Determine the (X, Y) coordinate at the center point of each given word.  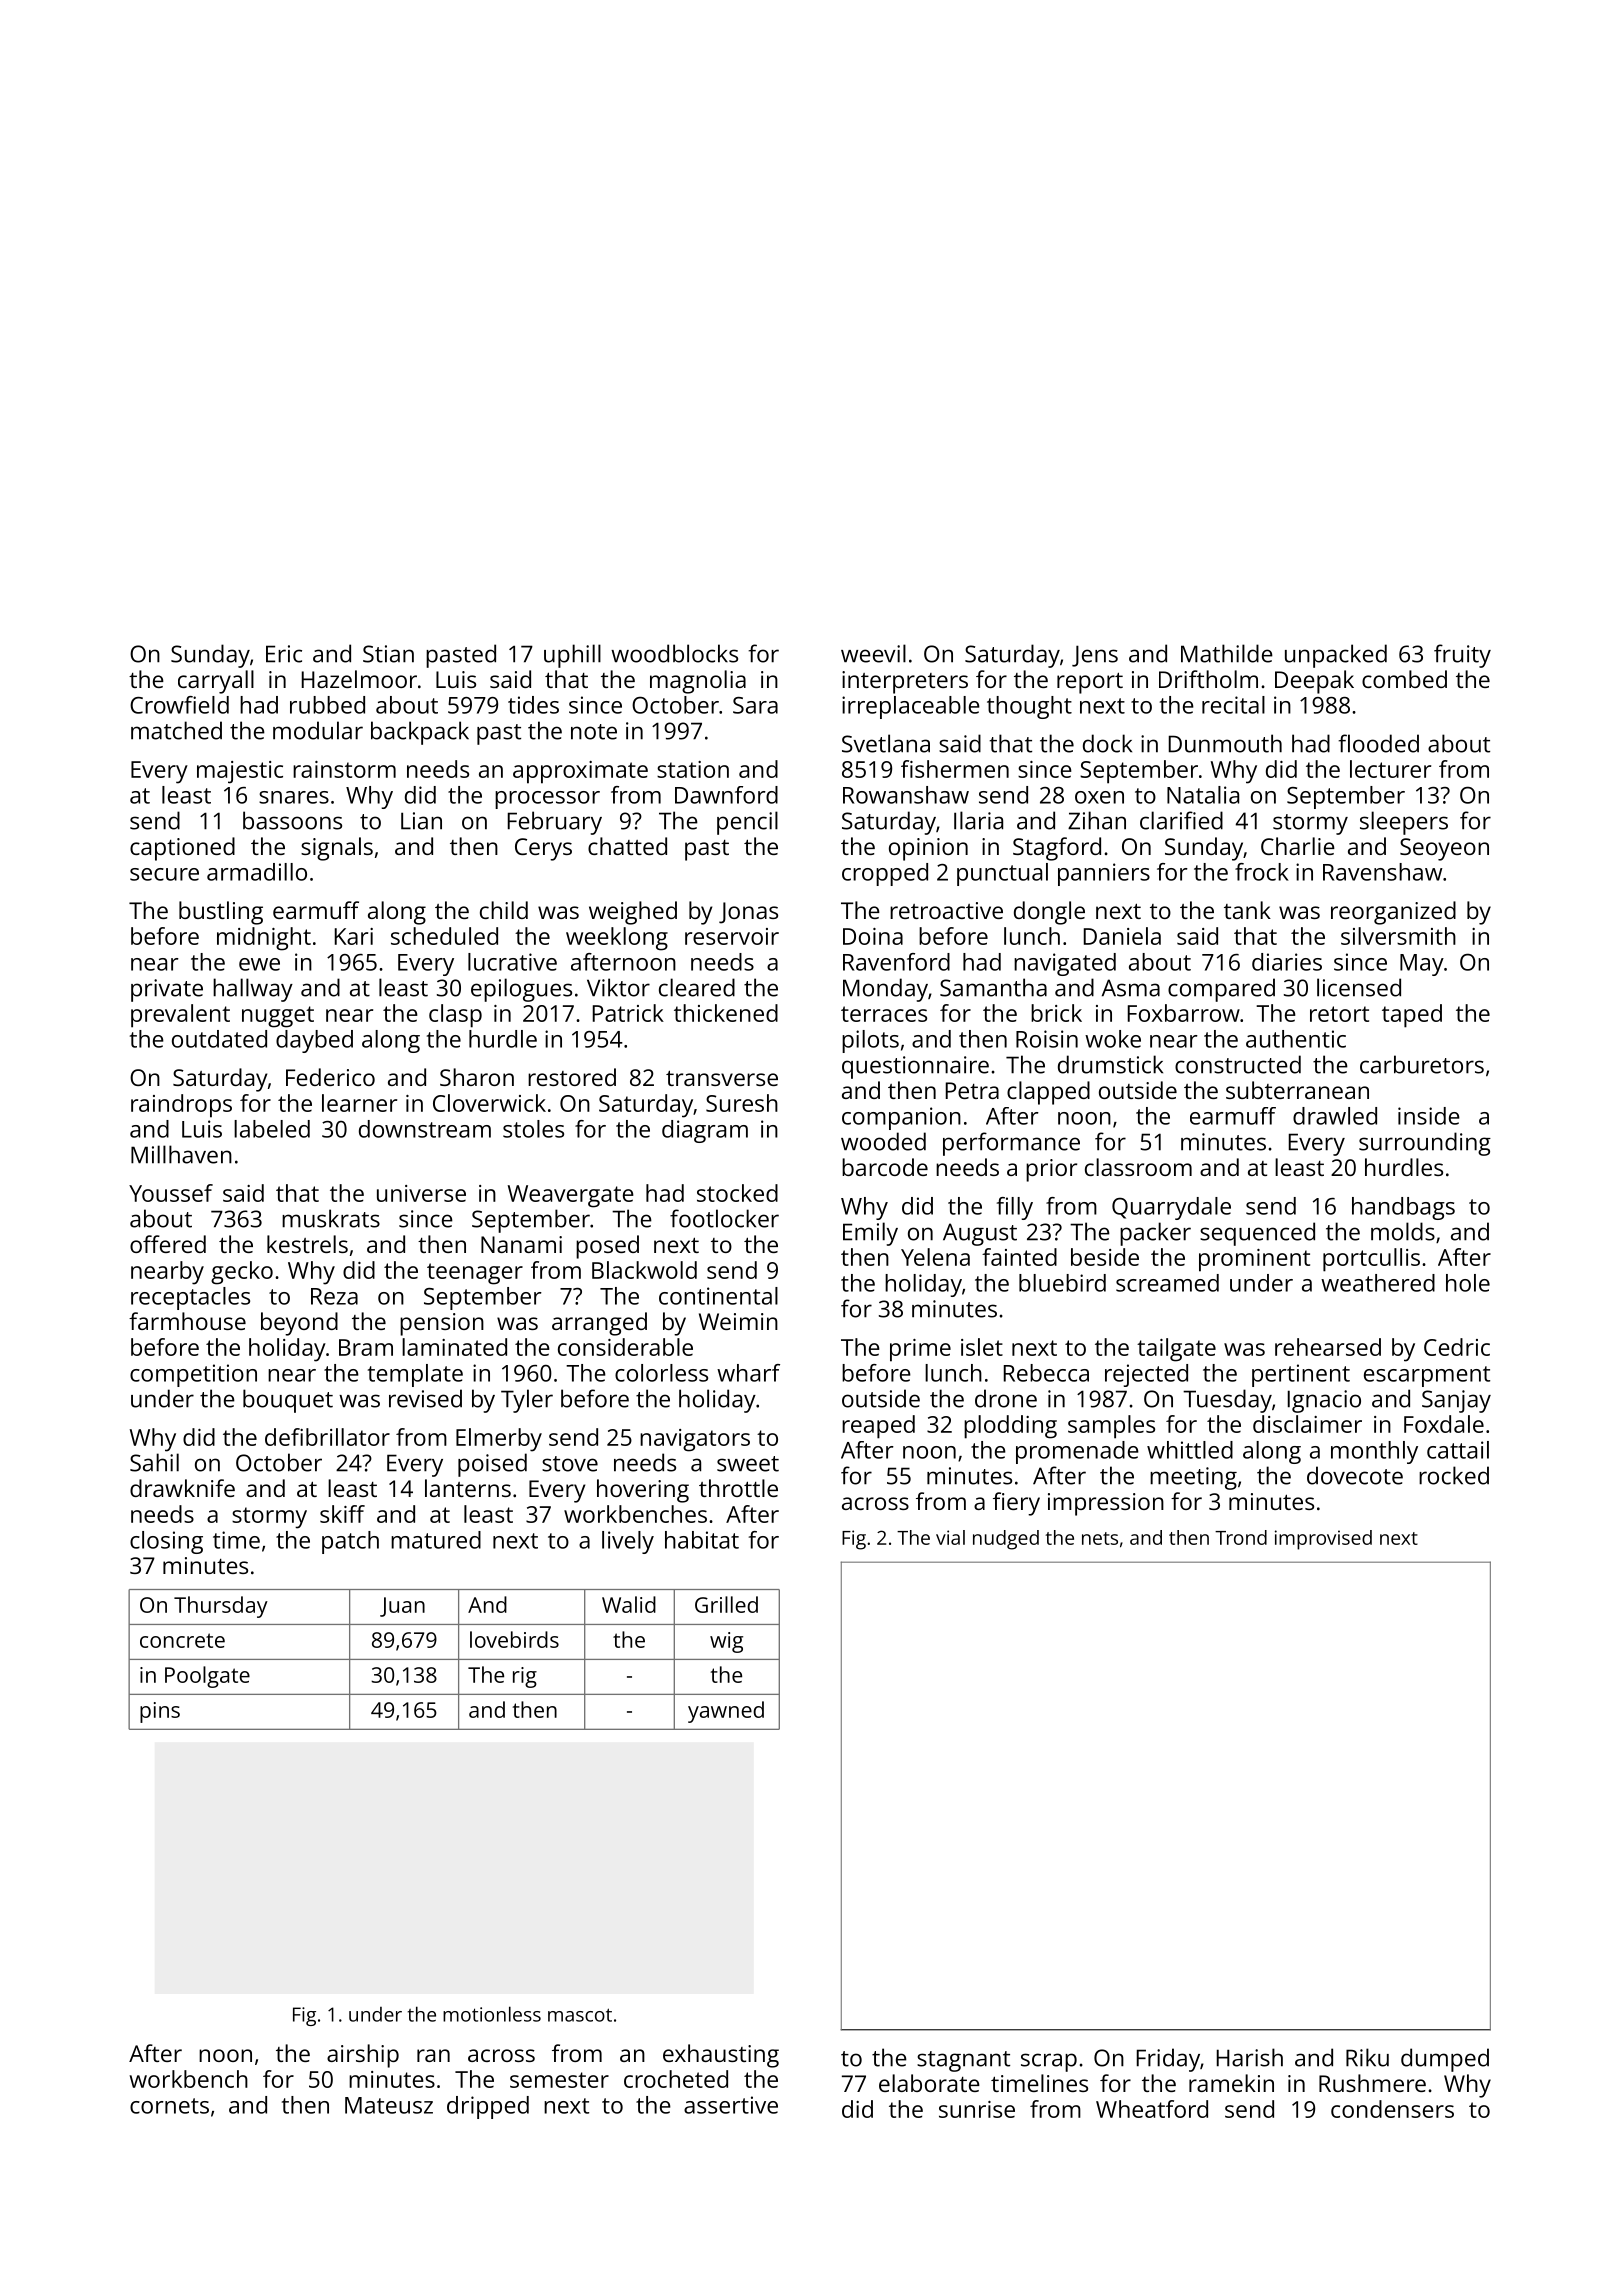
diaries (1287, 962)
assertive (731, 2105)
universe (421, 1193)
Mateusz (389, 2105)
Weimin (738, 1321)
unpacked (1336, 656)
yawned (726, 1712)
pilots (870, 1041)
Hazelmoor (359, 679)
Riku (1367, 2057)
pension (442, 1324)
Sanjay (1456, 1401)
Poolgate (207, 1677)
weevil (873, 653)
